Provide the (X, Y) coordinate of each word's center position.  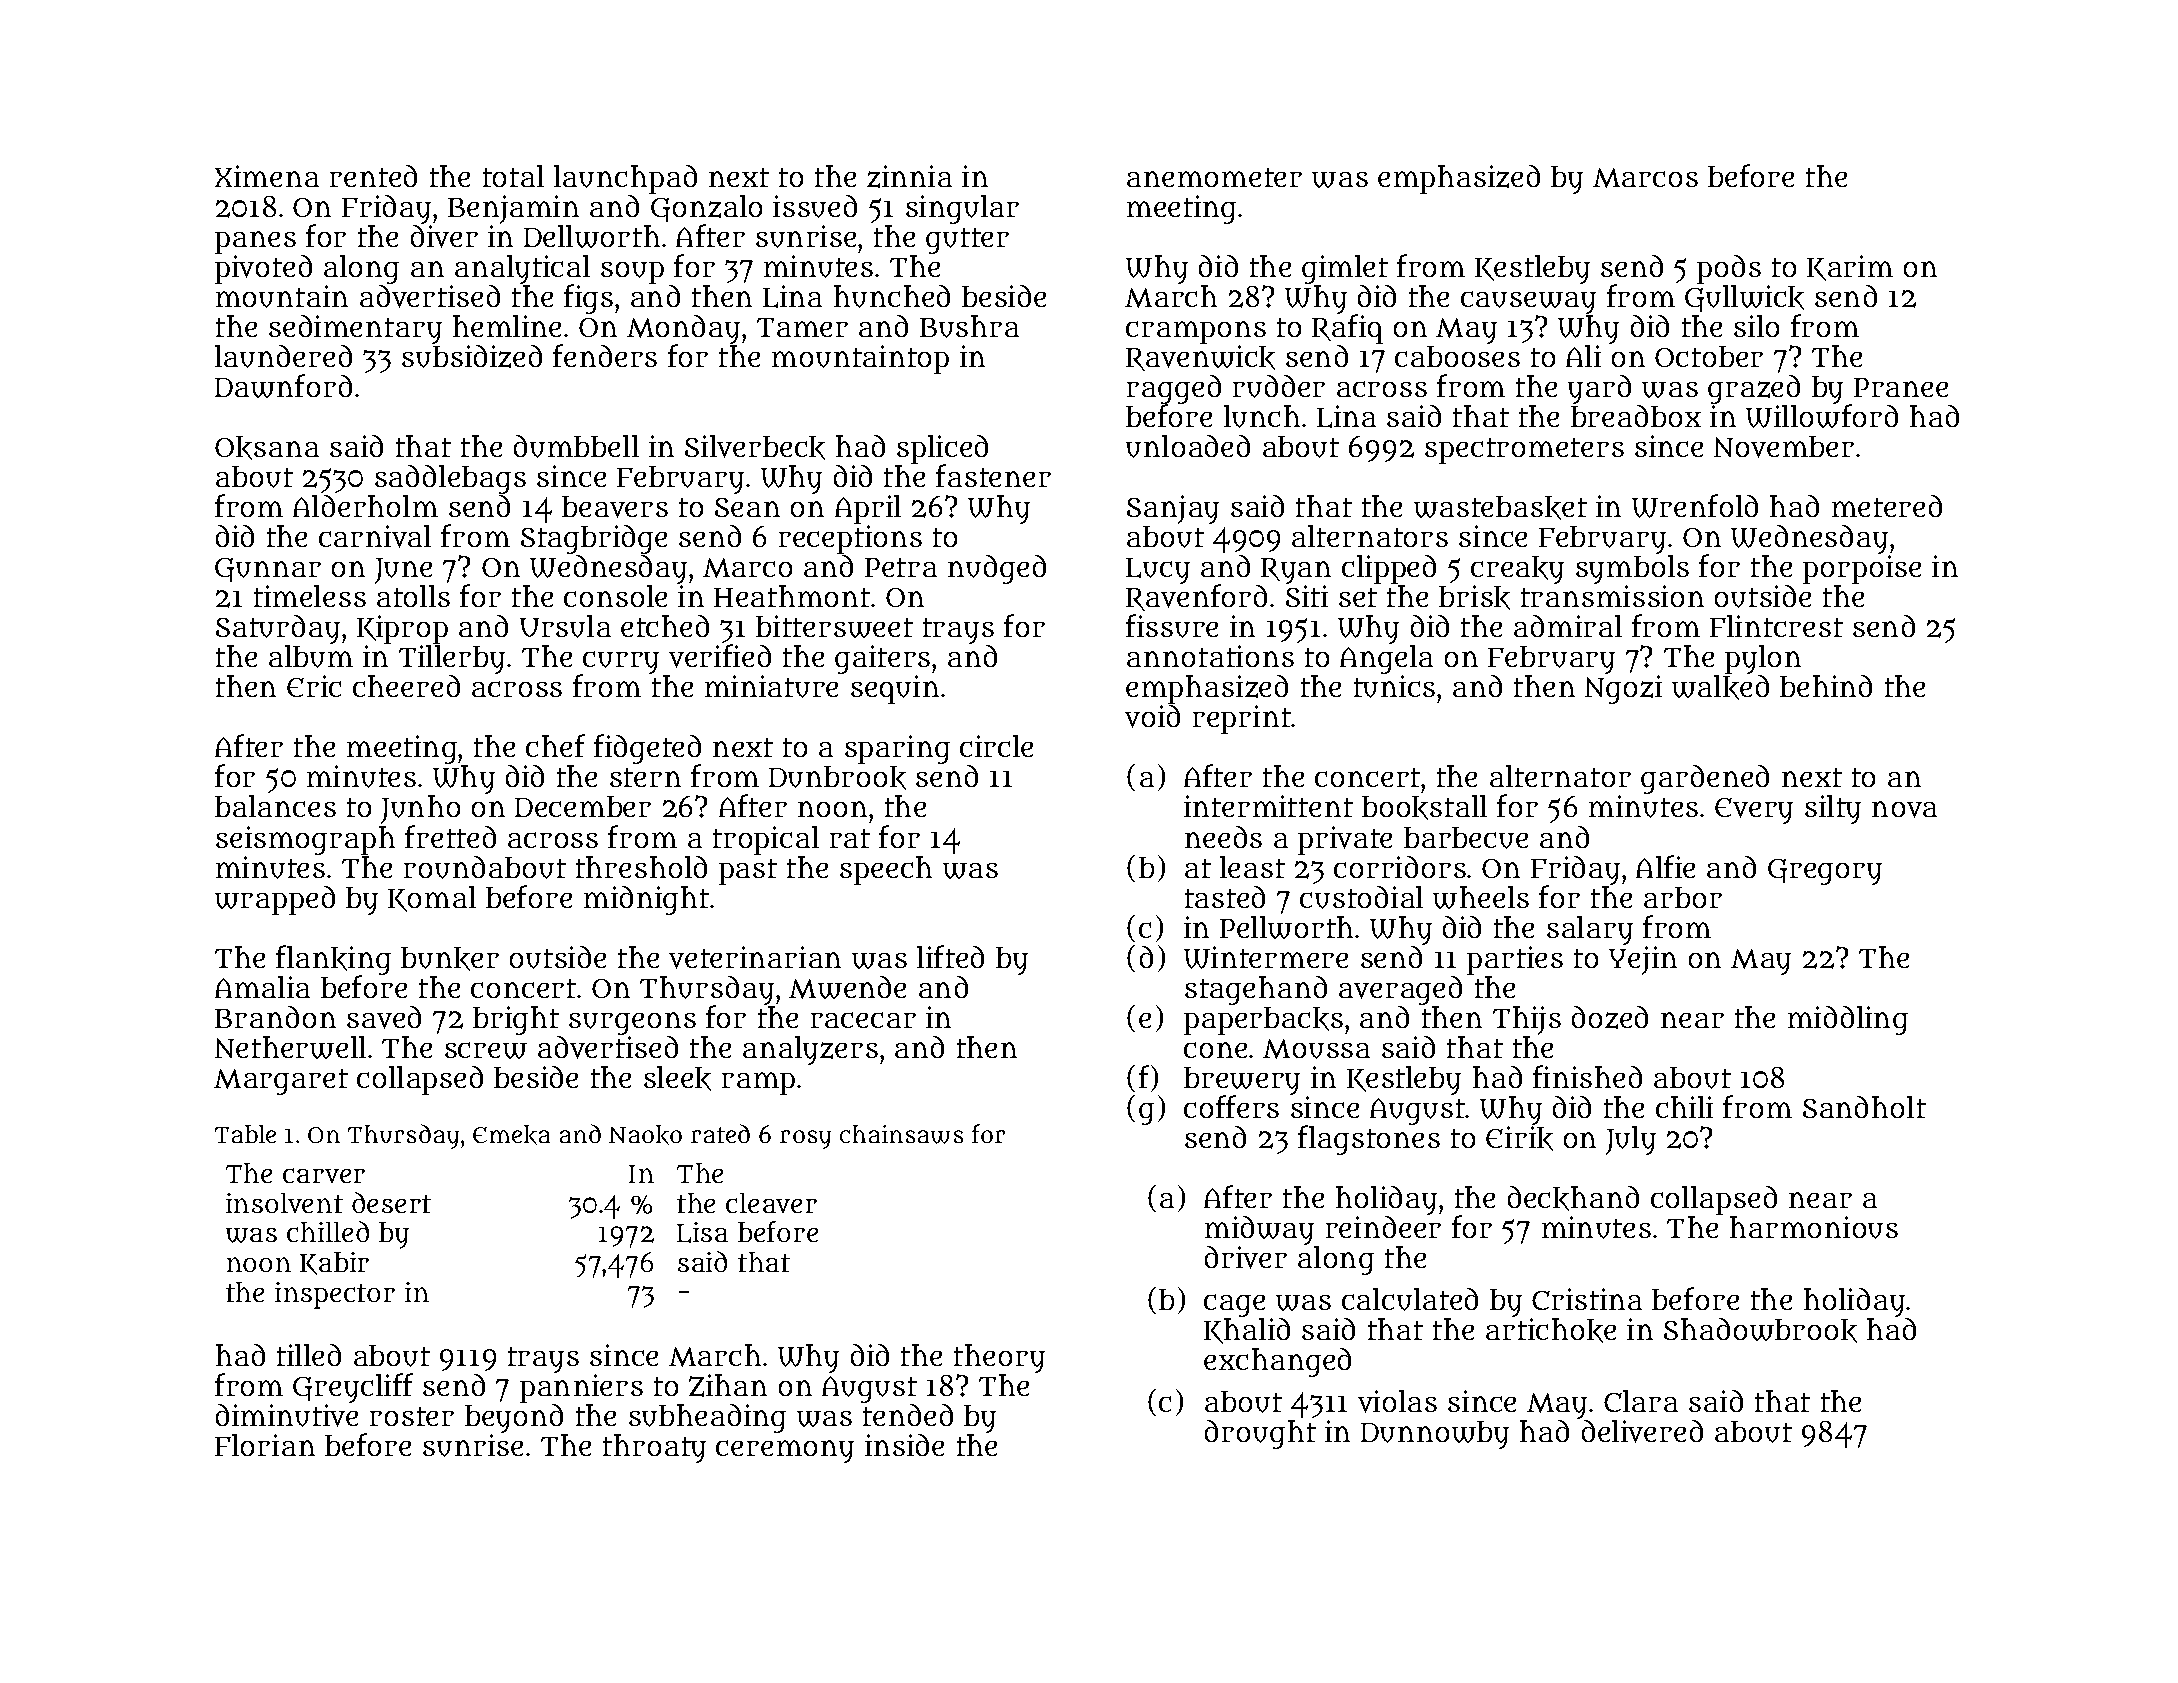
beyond (514, 1418)
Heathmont (792, 596)
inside (904, 1445)
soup (632, 273)
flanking (333, 960)
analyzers (810, 1050)
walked (1720, 687)
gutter (967, 241)
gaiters (882, 659)
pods (1729, 269)
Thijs (1527, 1020)
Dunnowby (1435, 1435)
